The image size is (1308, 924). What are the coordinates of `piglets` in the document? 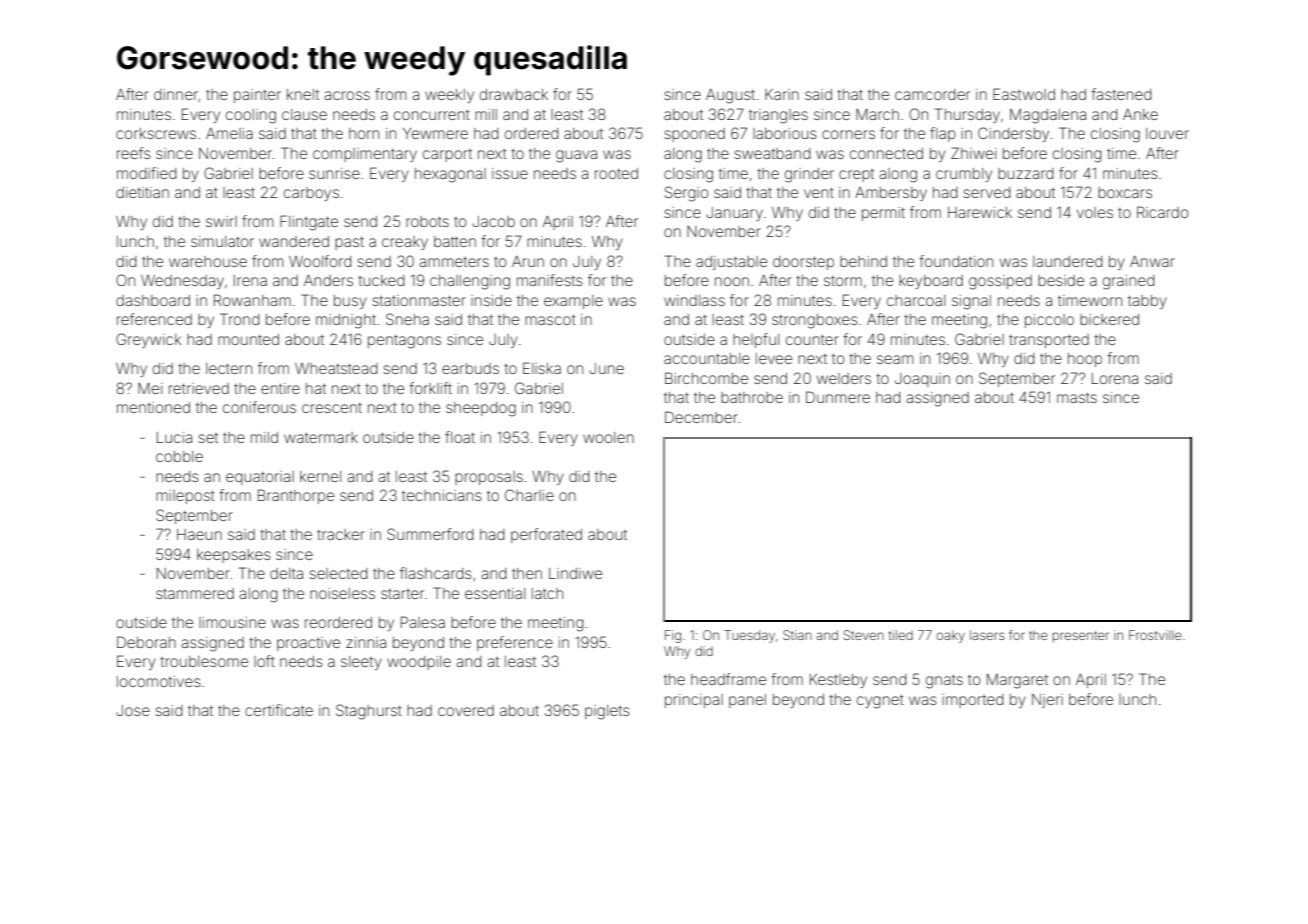 It's located at (607, 712).
